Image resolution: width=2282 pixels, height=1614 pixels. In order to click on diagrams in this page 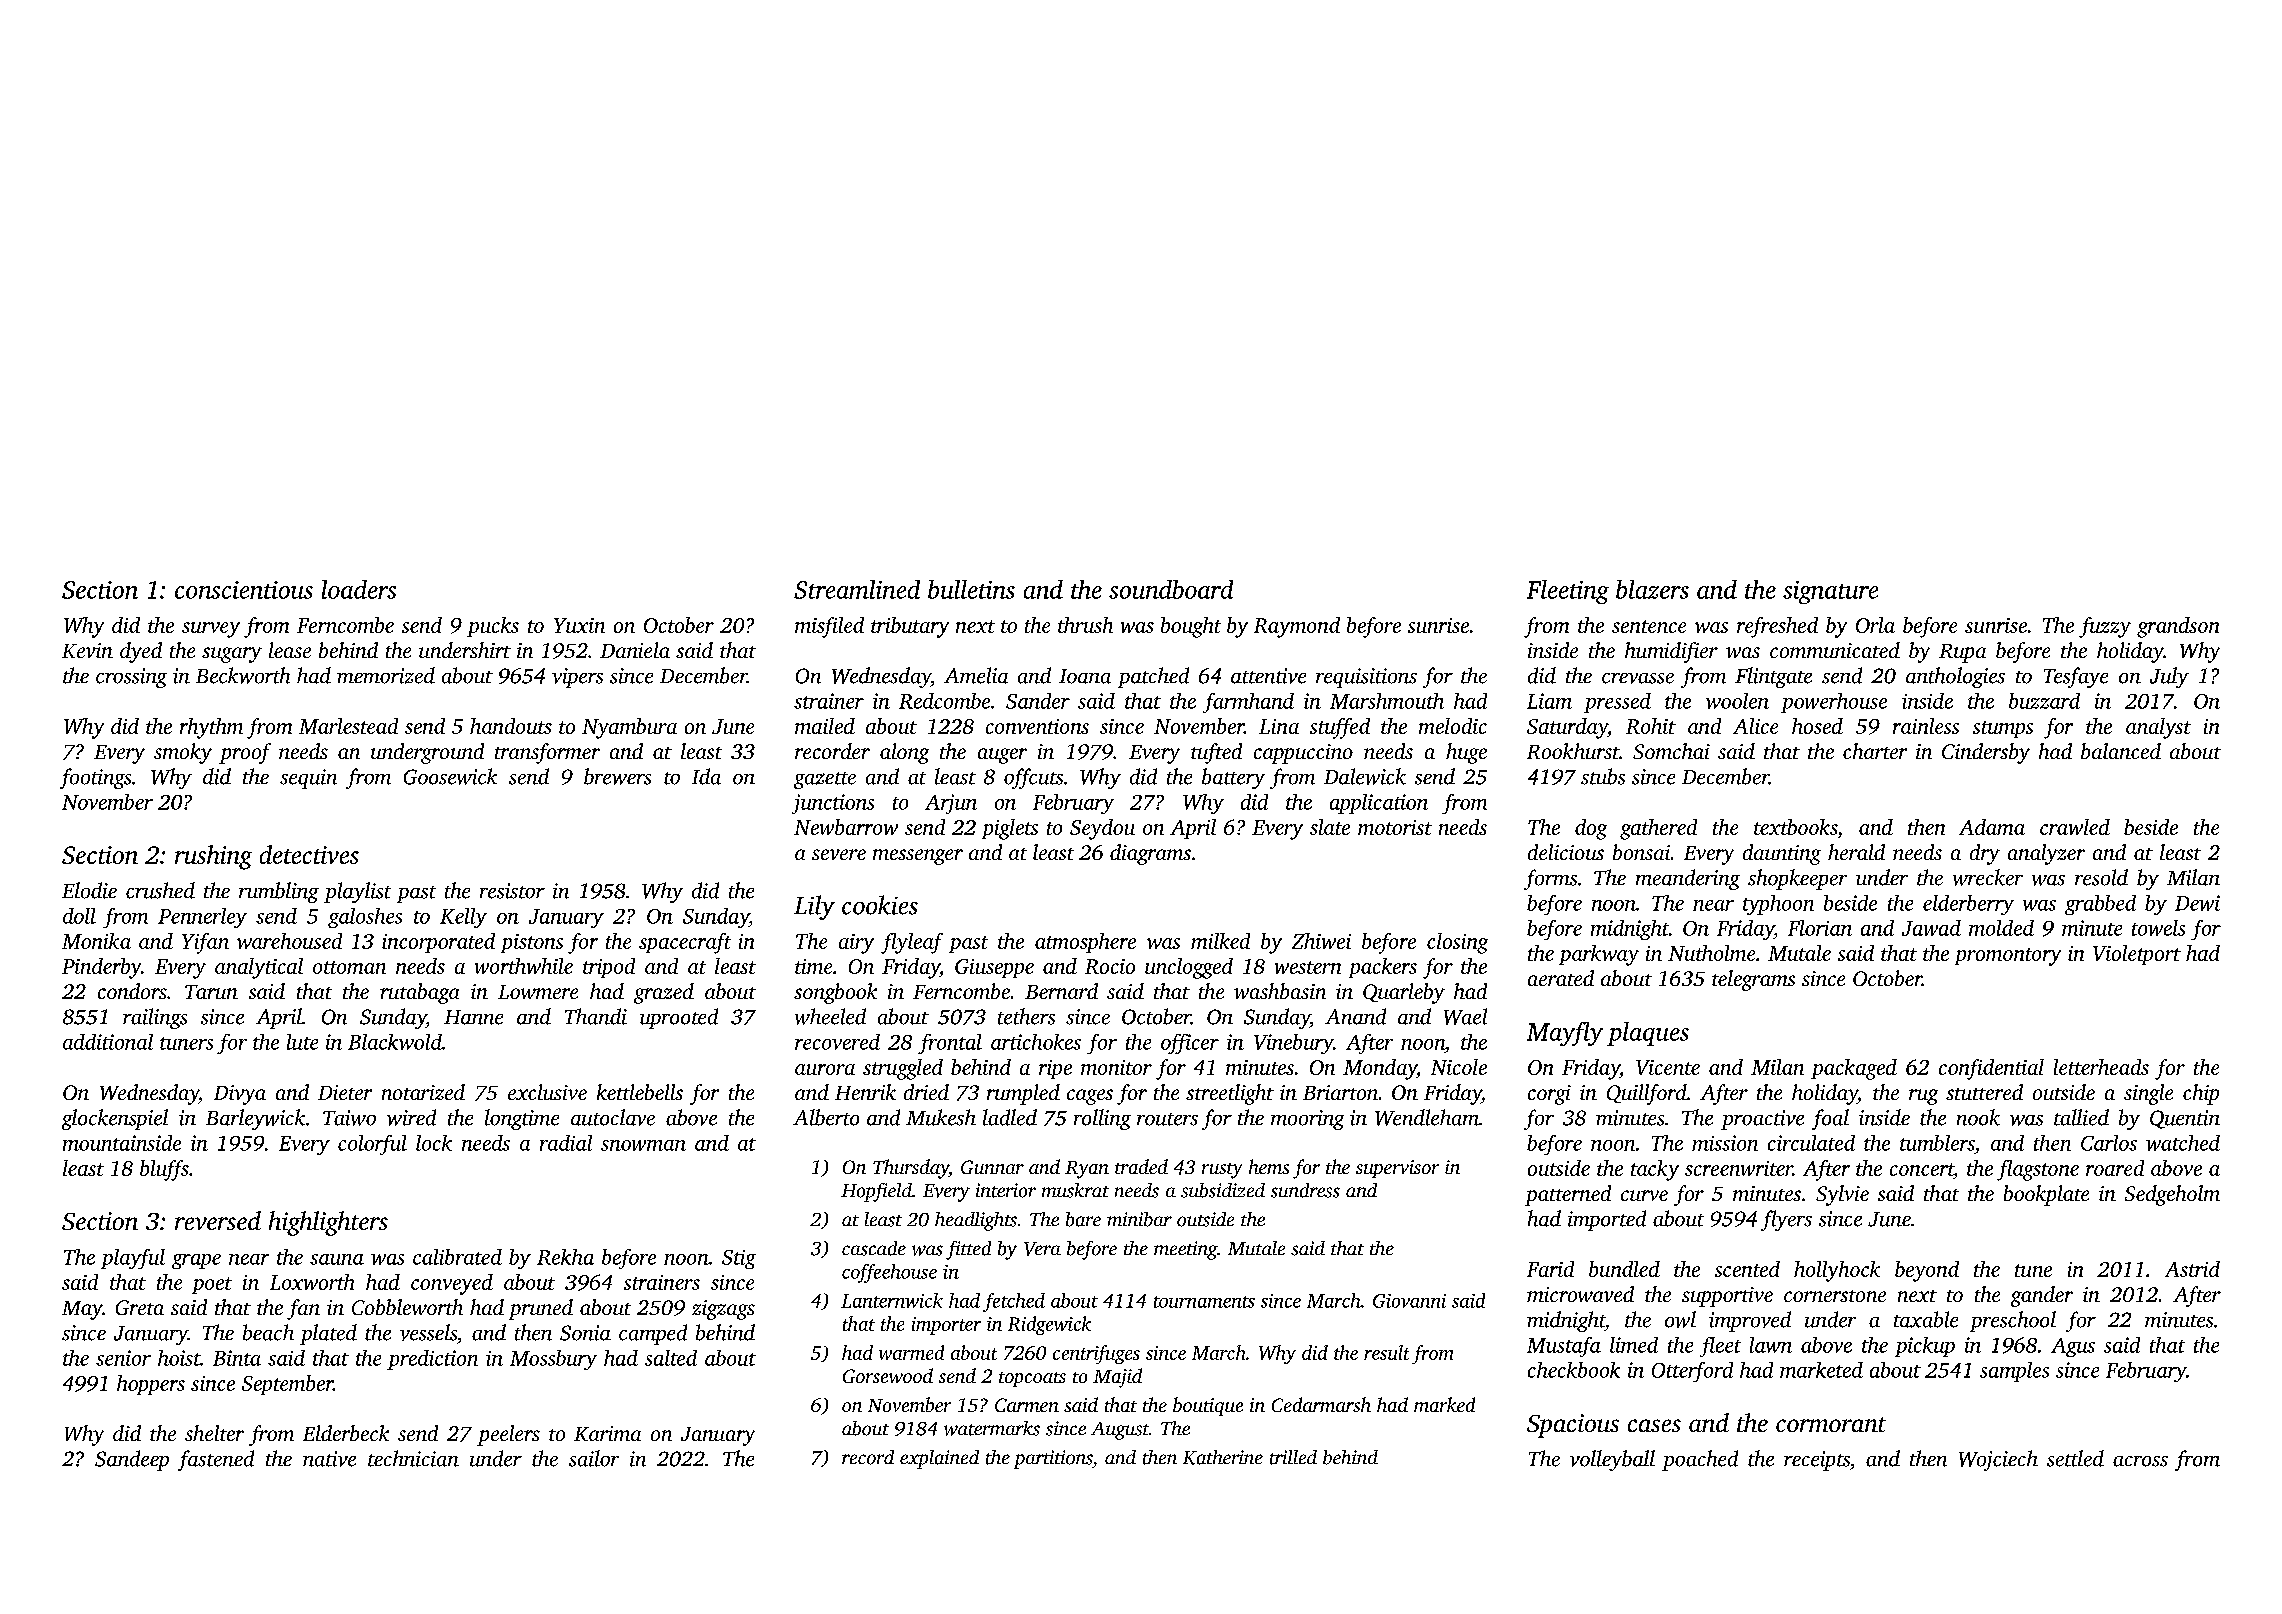, I will do `click(1150, 854)`.
